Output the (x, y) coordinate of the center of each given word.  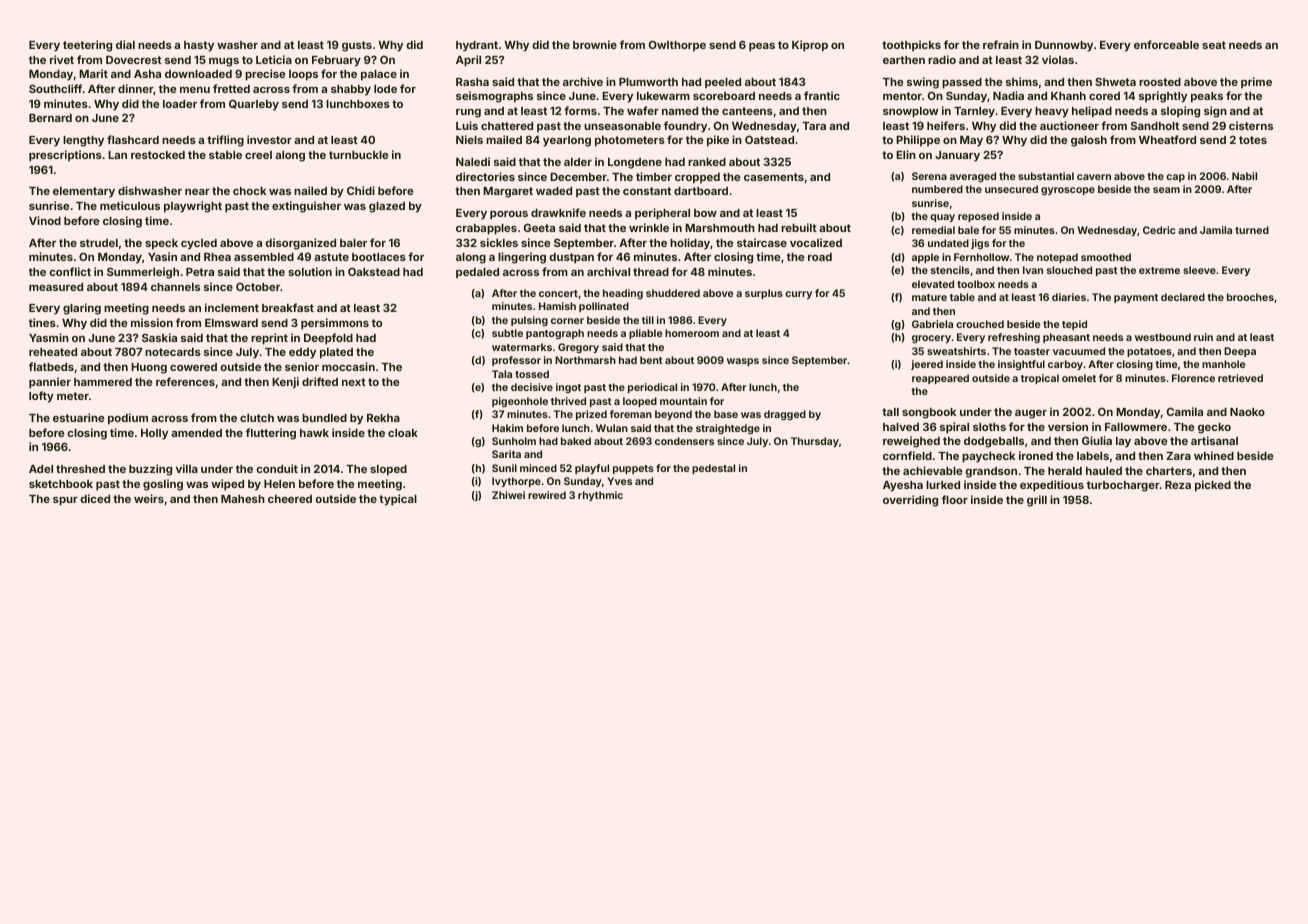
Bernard (50, 118)
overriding (910, 501)
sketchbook (61, 484)
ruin (1203, 337)
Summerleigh (143, 273)
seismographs (494, 97)
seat (1214, 45)
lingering (522, 258)
